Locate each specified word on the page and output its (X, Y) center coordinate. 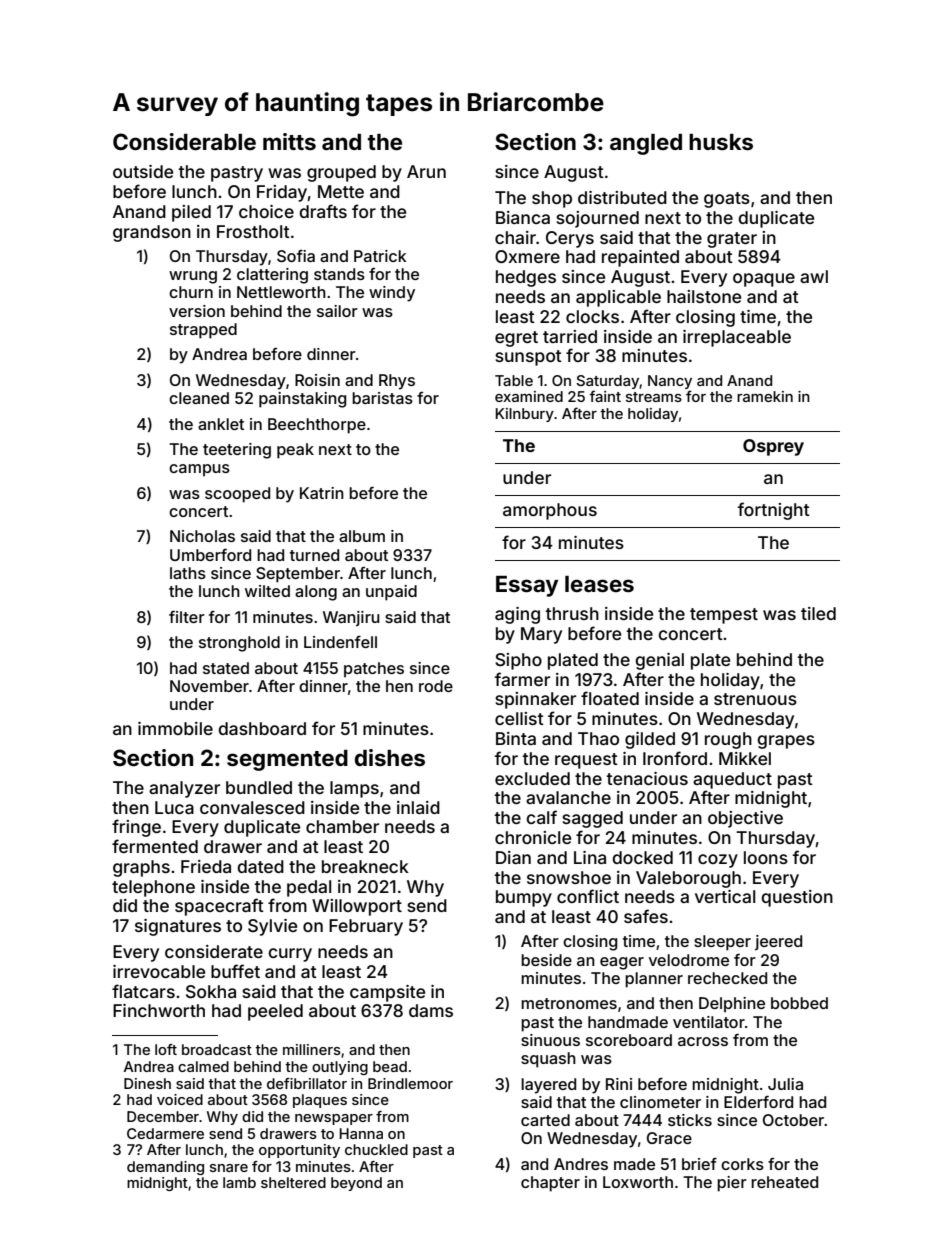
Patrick (380, 256)
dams (431, 1010)
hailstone (704, 296)
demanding (165, 1168)
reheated (784, 1182)
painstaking (302, 400)
